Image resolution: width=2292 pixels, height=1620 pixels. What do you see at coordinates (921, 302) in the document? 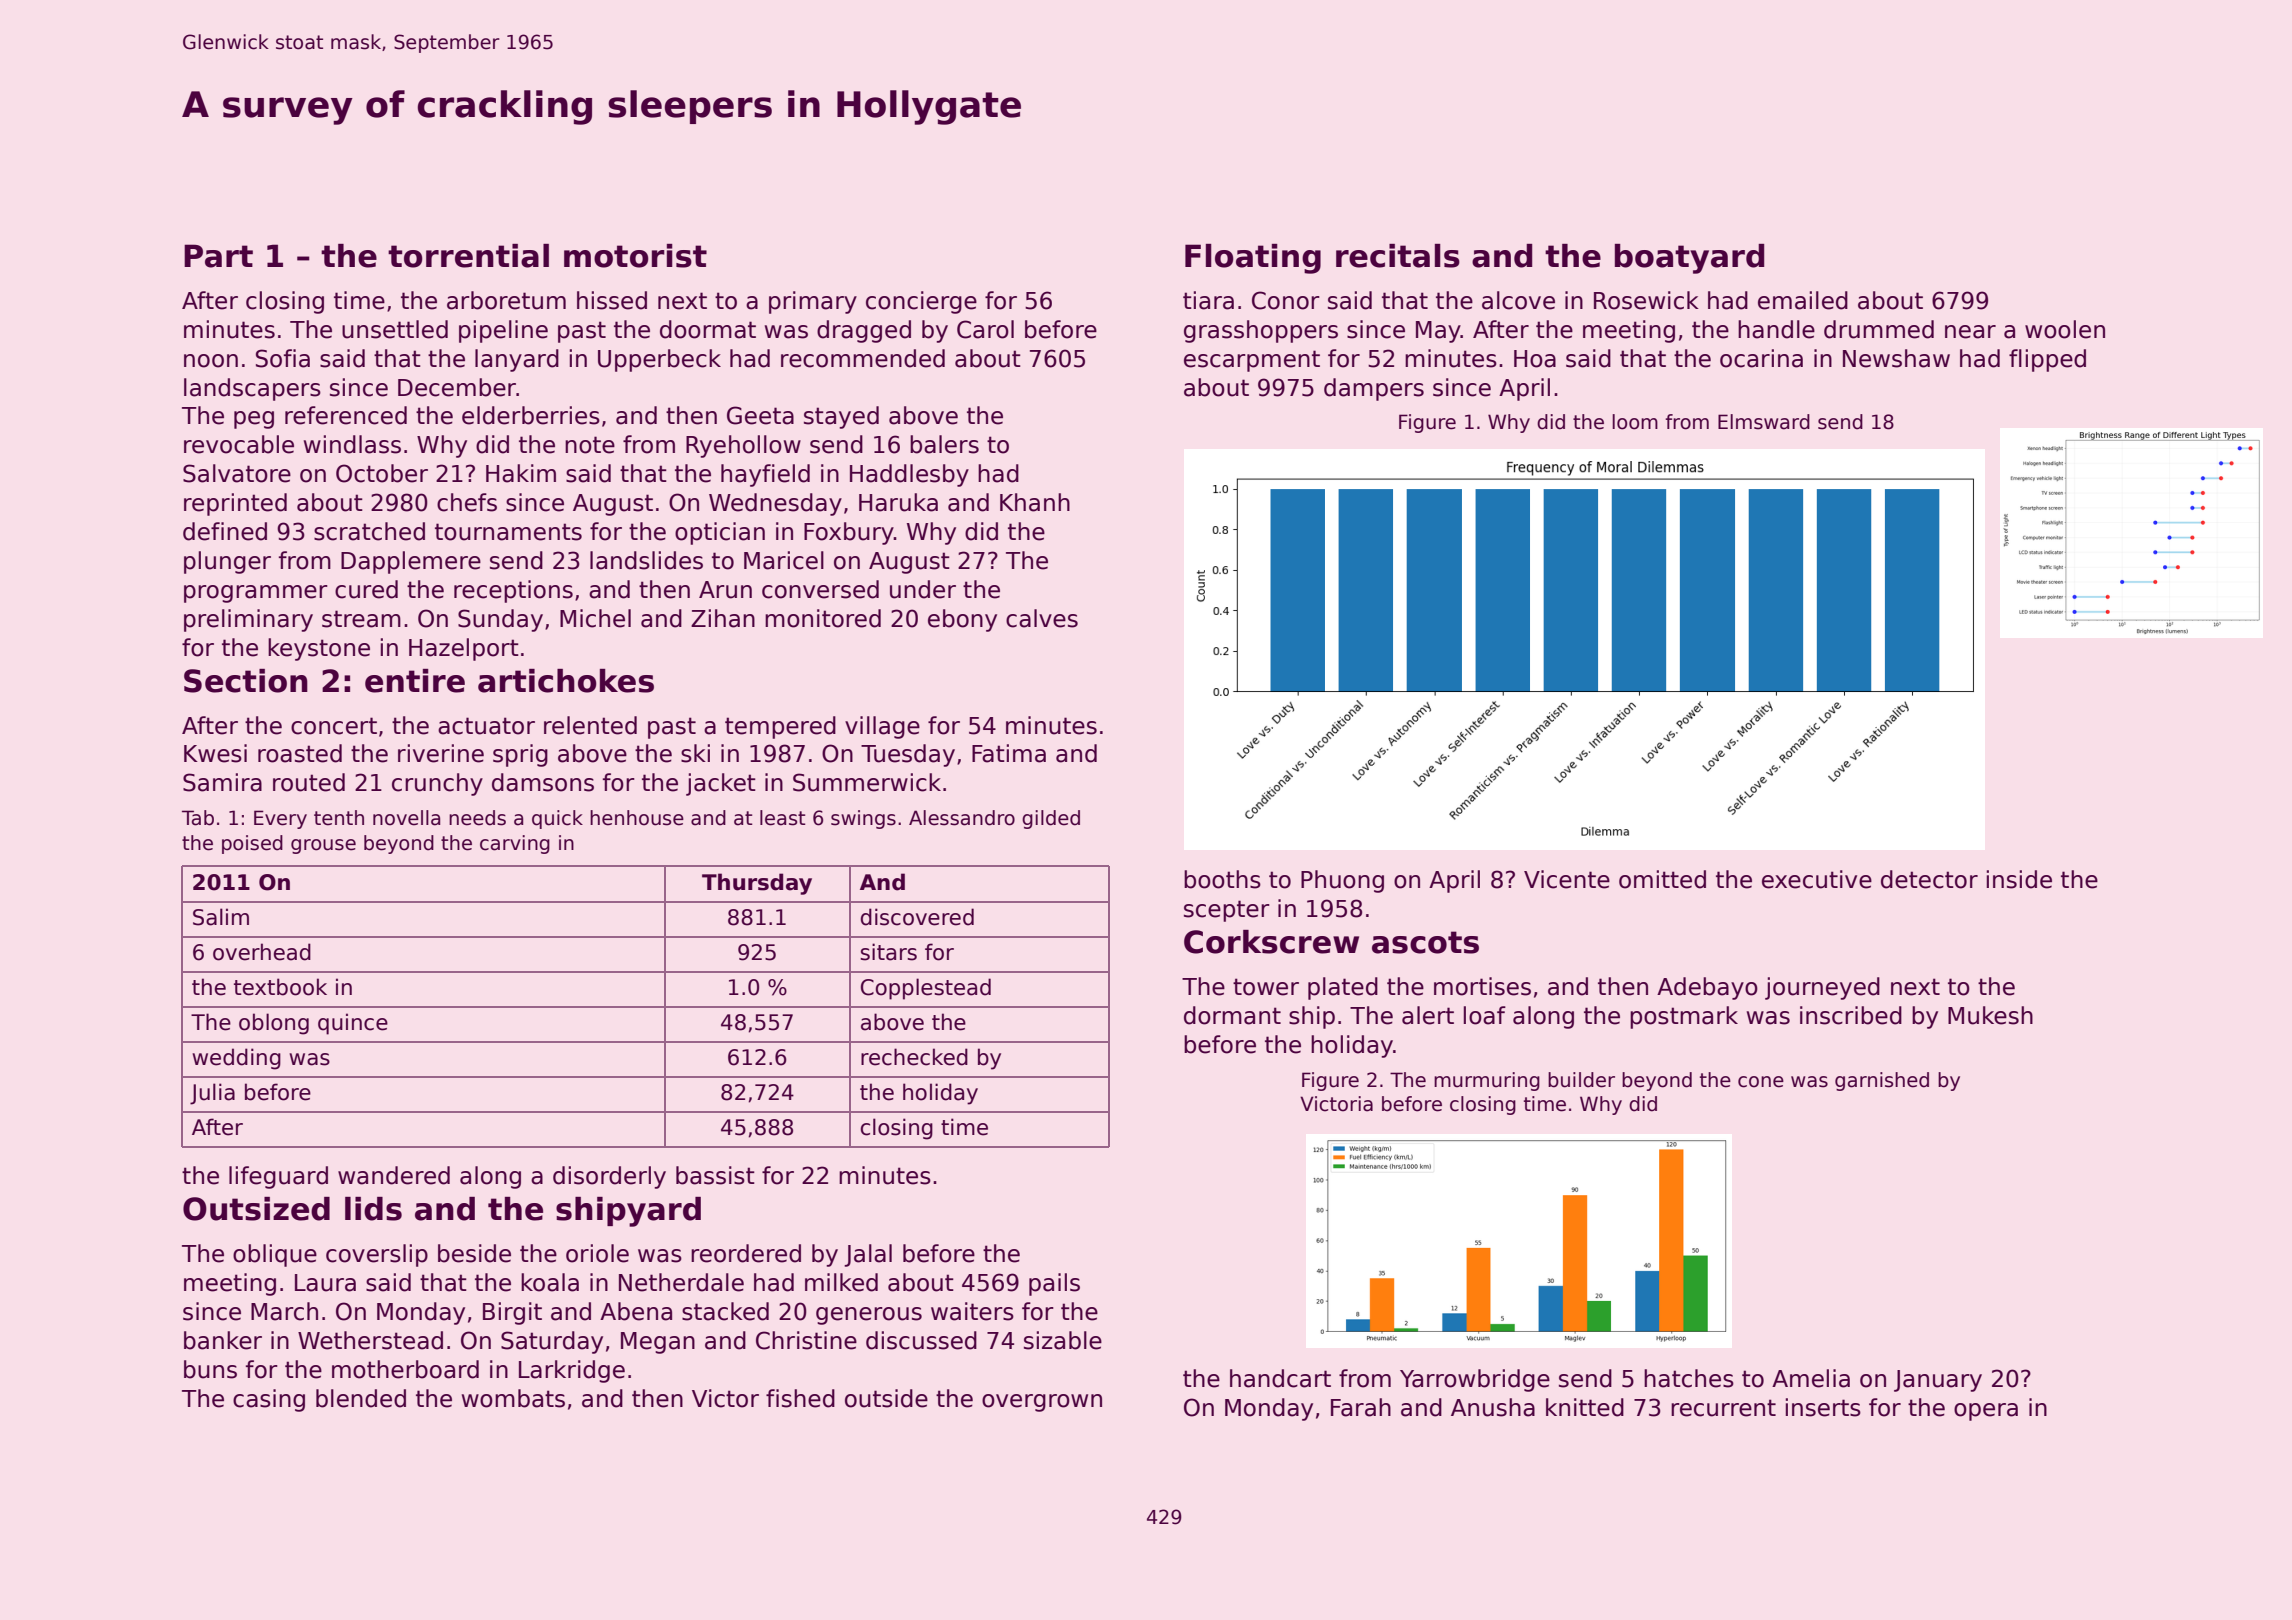
I see `concierge` at bounding box center [921, 302].
